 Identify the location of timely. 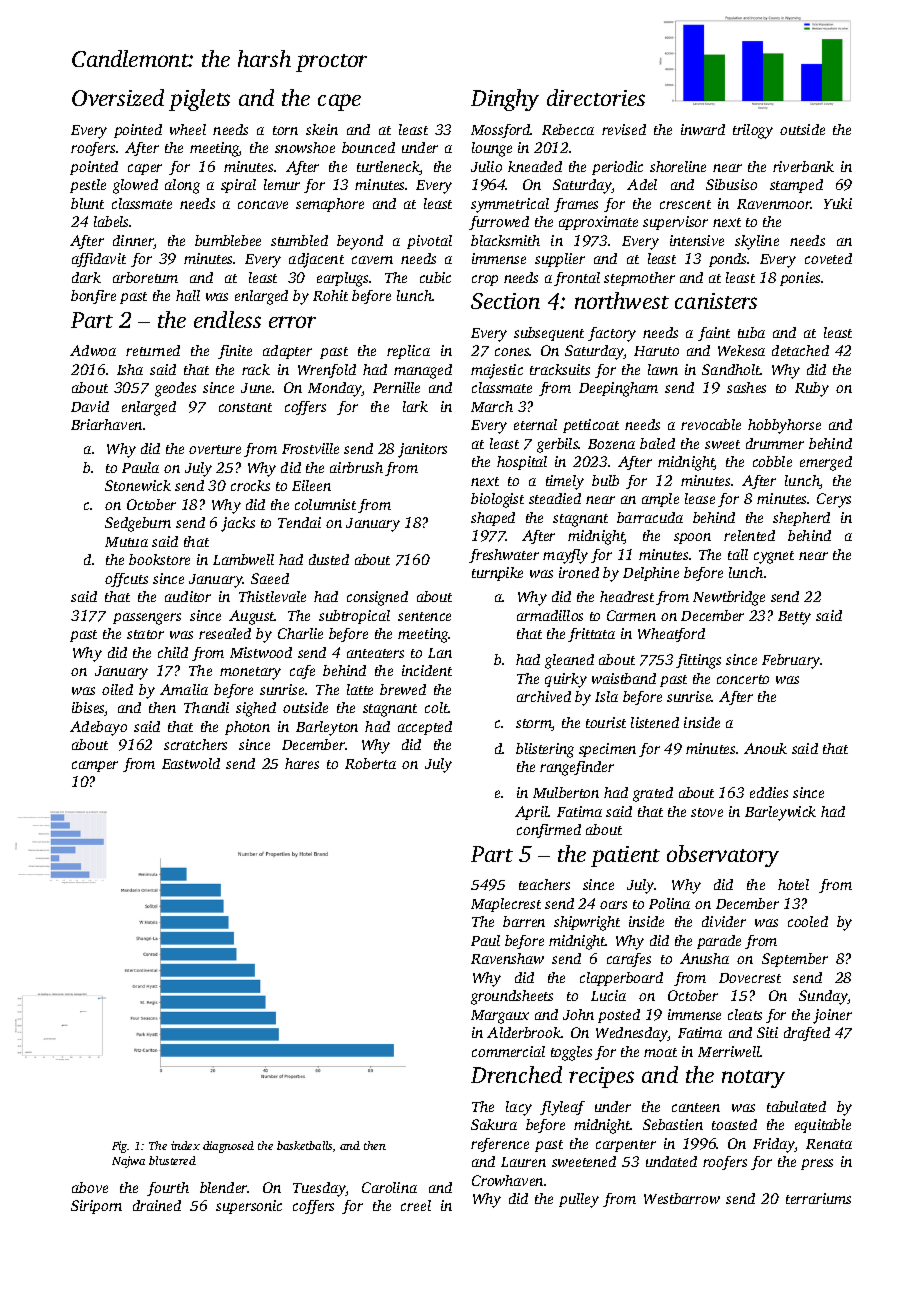
(565, 482).
